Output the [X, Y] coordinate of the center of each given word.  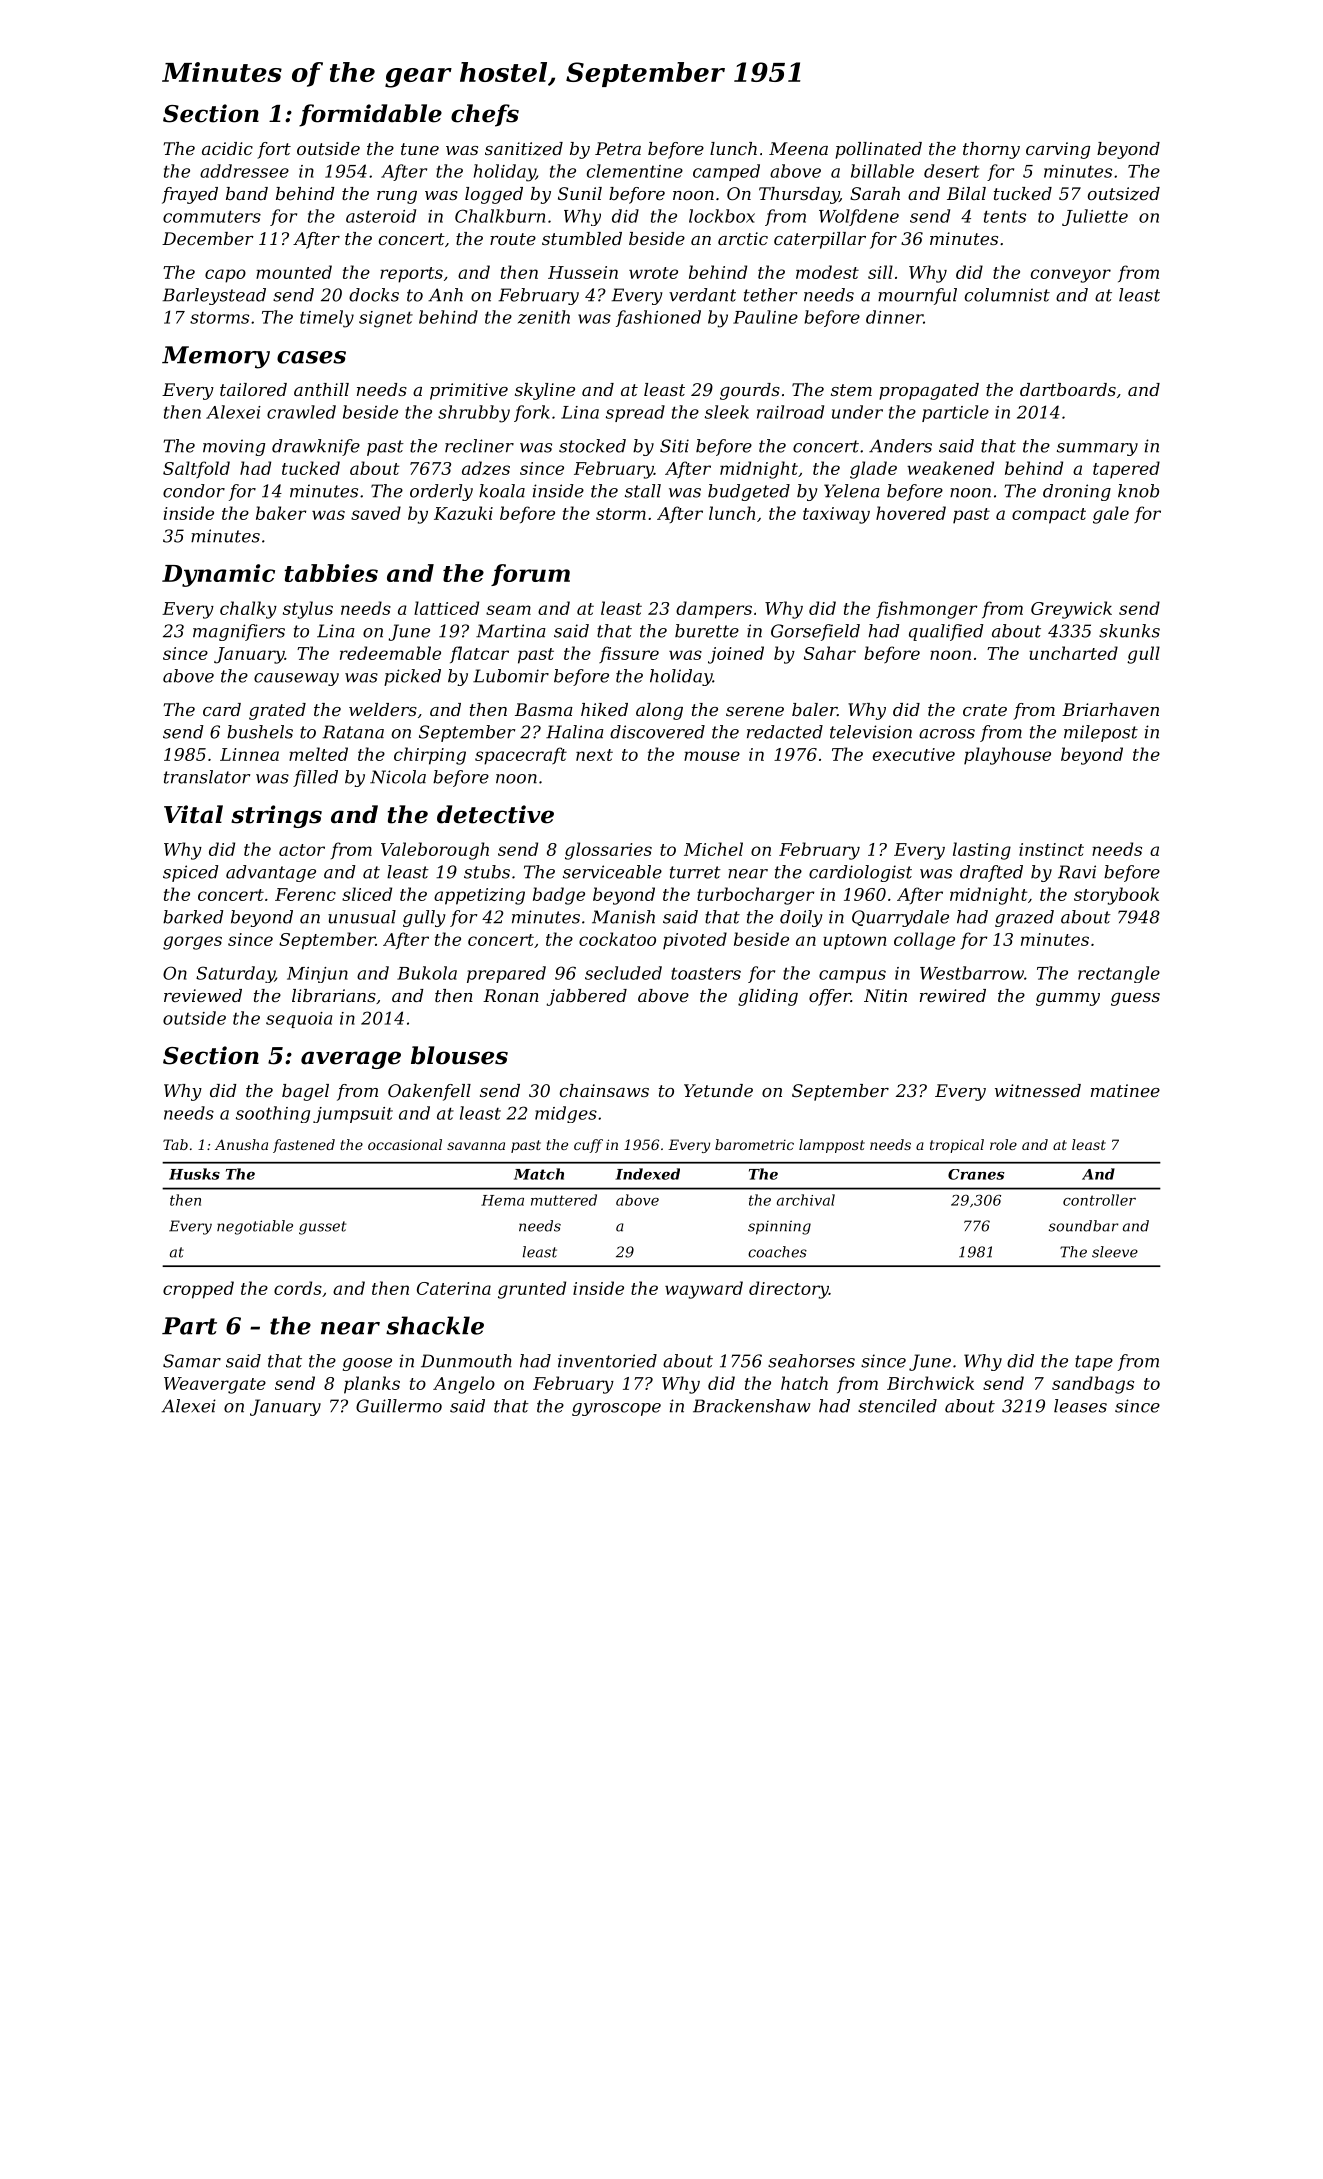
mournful [917, 296]
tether [770, 295]
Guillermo [399, 1406]
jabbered [586, 997]
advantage [271, 873]
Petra [618, 148]
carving [1058, 150]
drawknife [316, 447]
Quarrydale [900, 918]
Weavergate [215, 1385]
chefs [485, 115]
